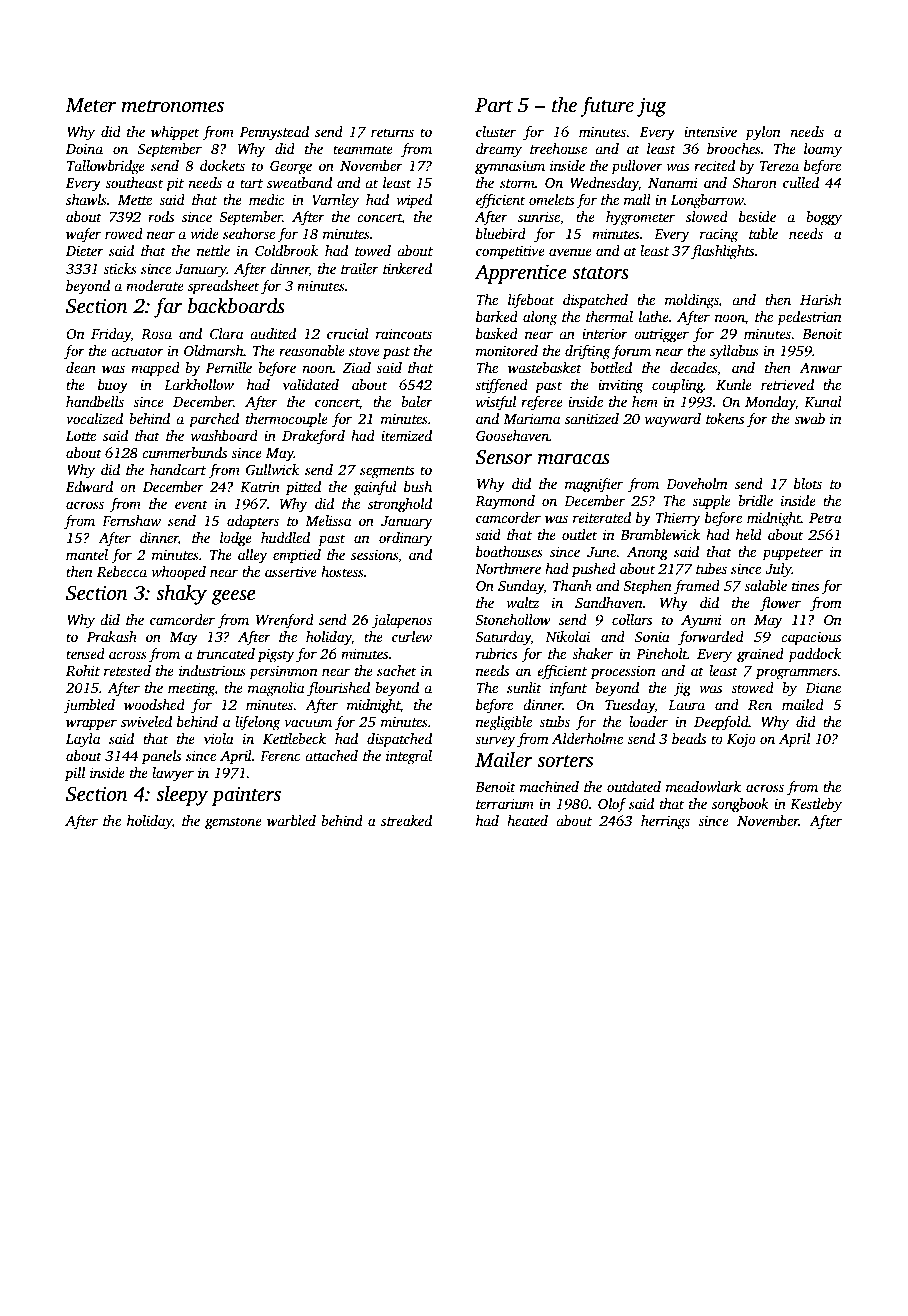 The height and width of the page is (1316, 908). What do you see at coordinates (722, 252) in the page?
I see `flashlights` at bounding box center [722, 252].
